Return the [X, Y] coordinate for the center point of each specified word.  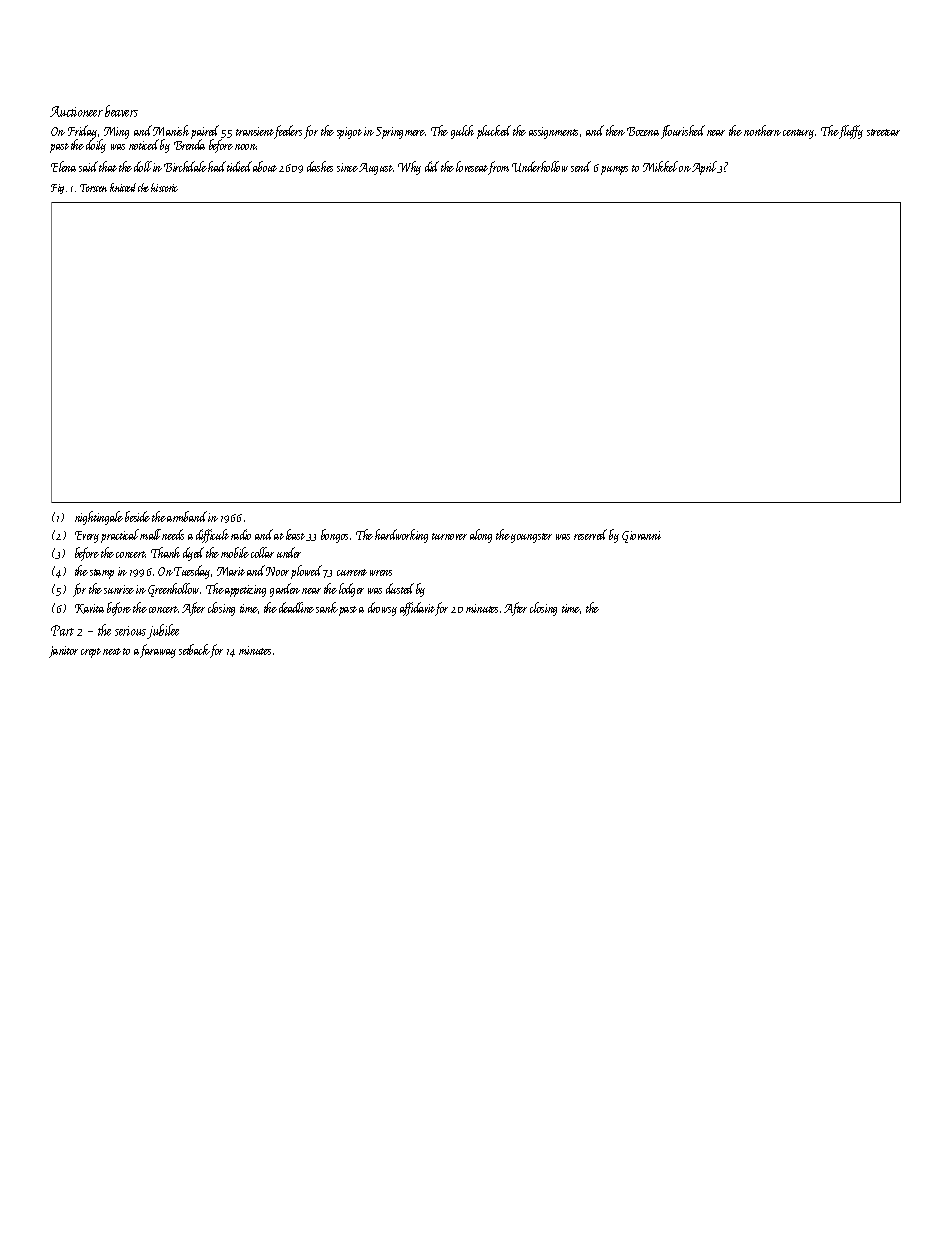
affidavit [417, 609]
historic [164, 187]
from [498, 168]
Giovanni [641, 537]
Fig [57, 189]
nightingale [99, 518]
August [376, 169]
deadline [296, 607]
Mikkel [660, 166]
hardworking [401, 536]
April [705, 168]
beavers [121, 111]
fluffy [851, 132]
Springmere [400, 133]
